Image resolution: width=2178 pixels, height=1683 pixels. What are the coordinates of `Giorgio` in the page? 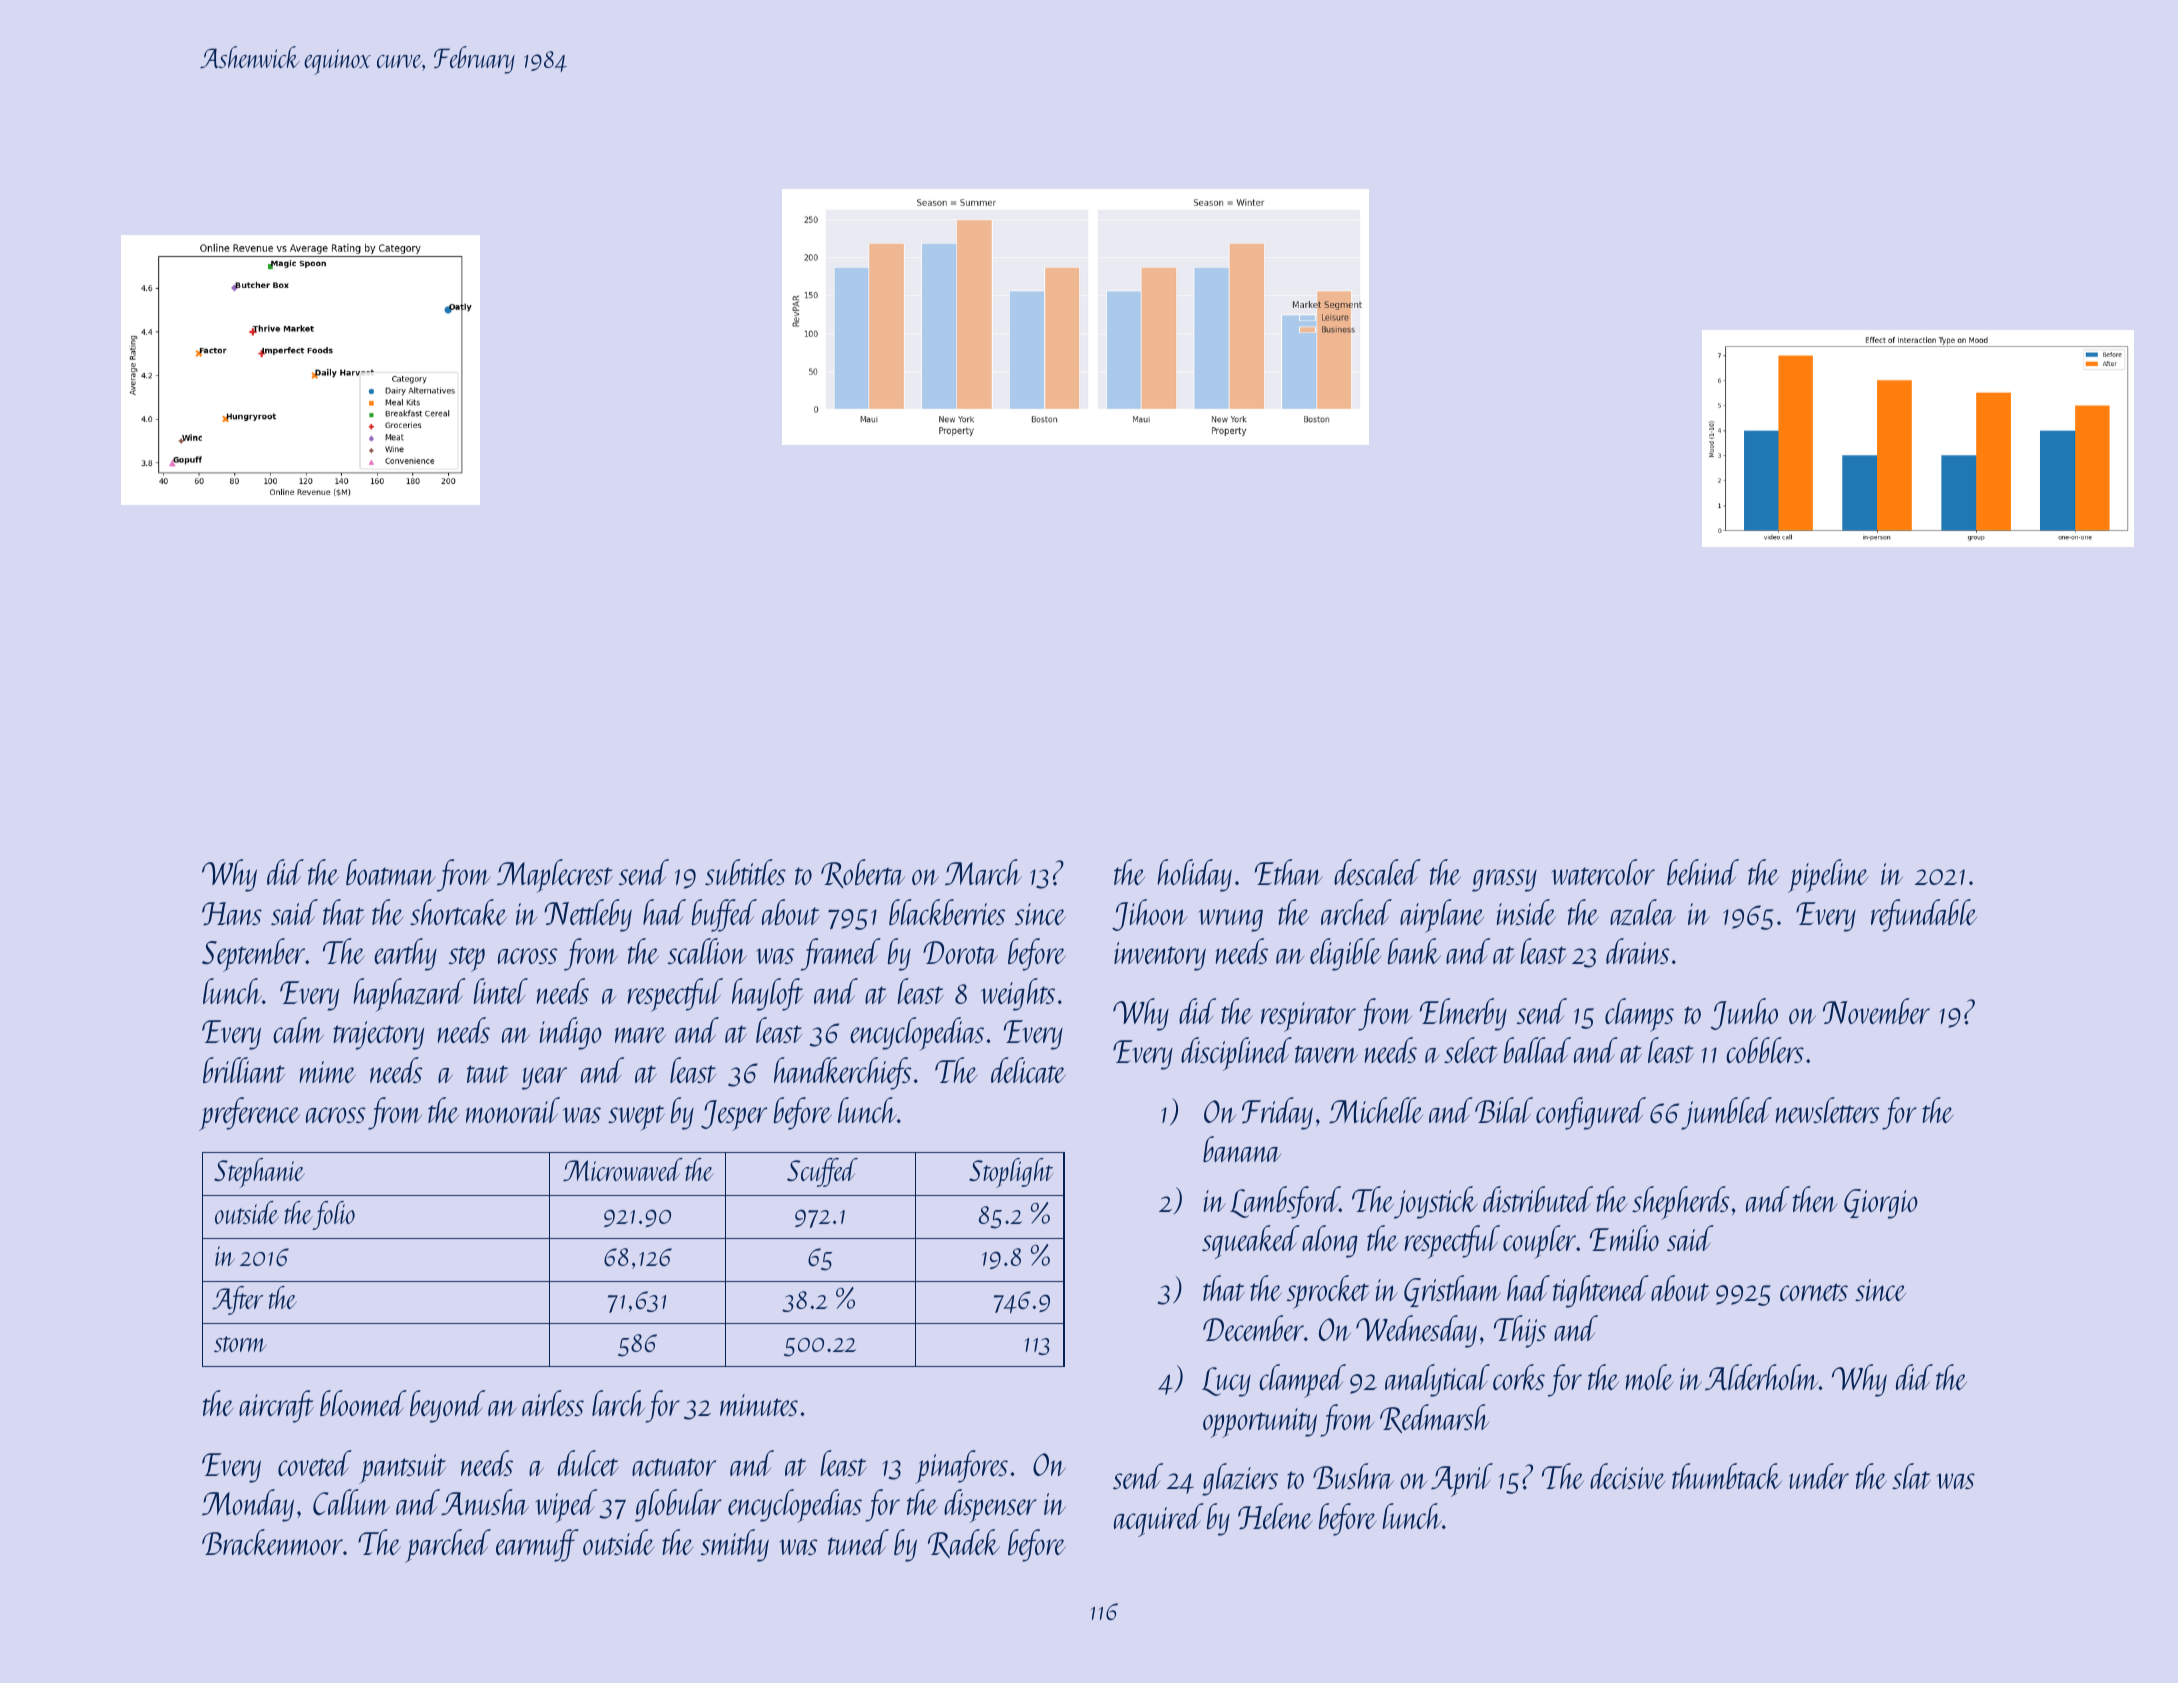 It's located at (1881, 1204).
